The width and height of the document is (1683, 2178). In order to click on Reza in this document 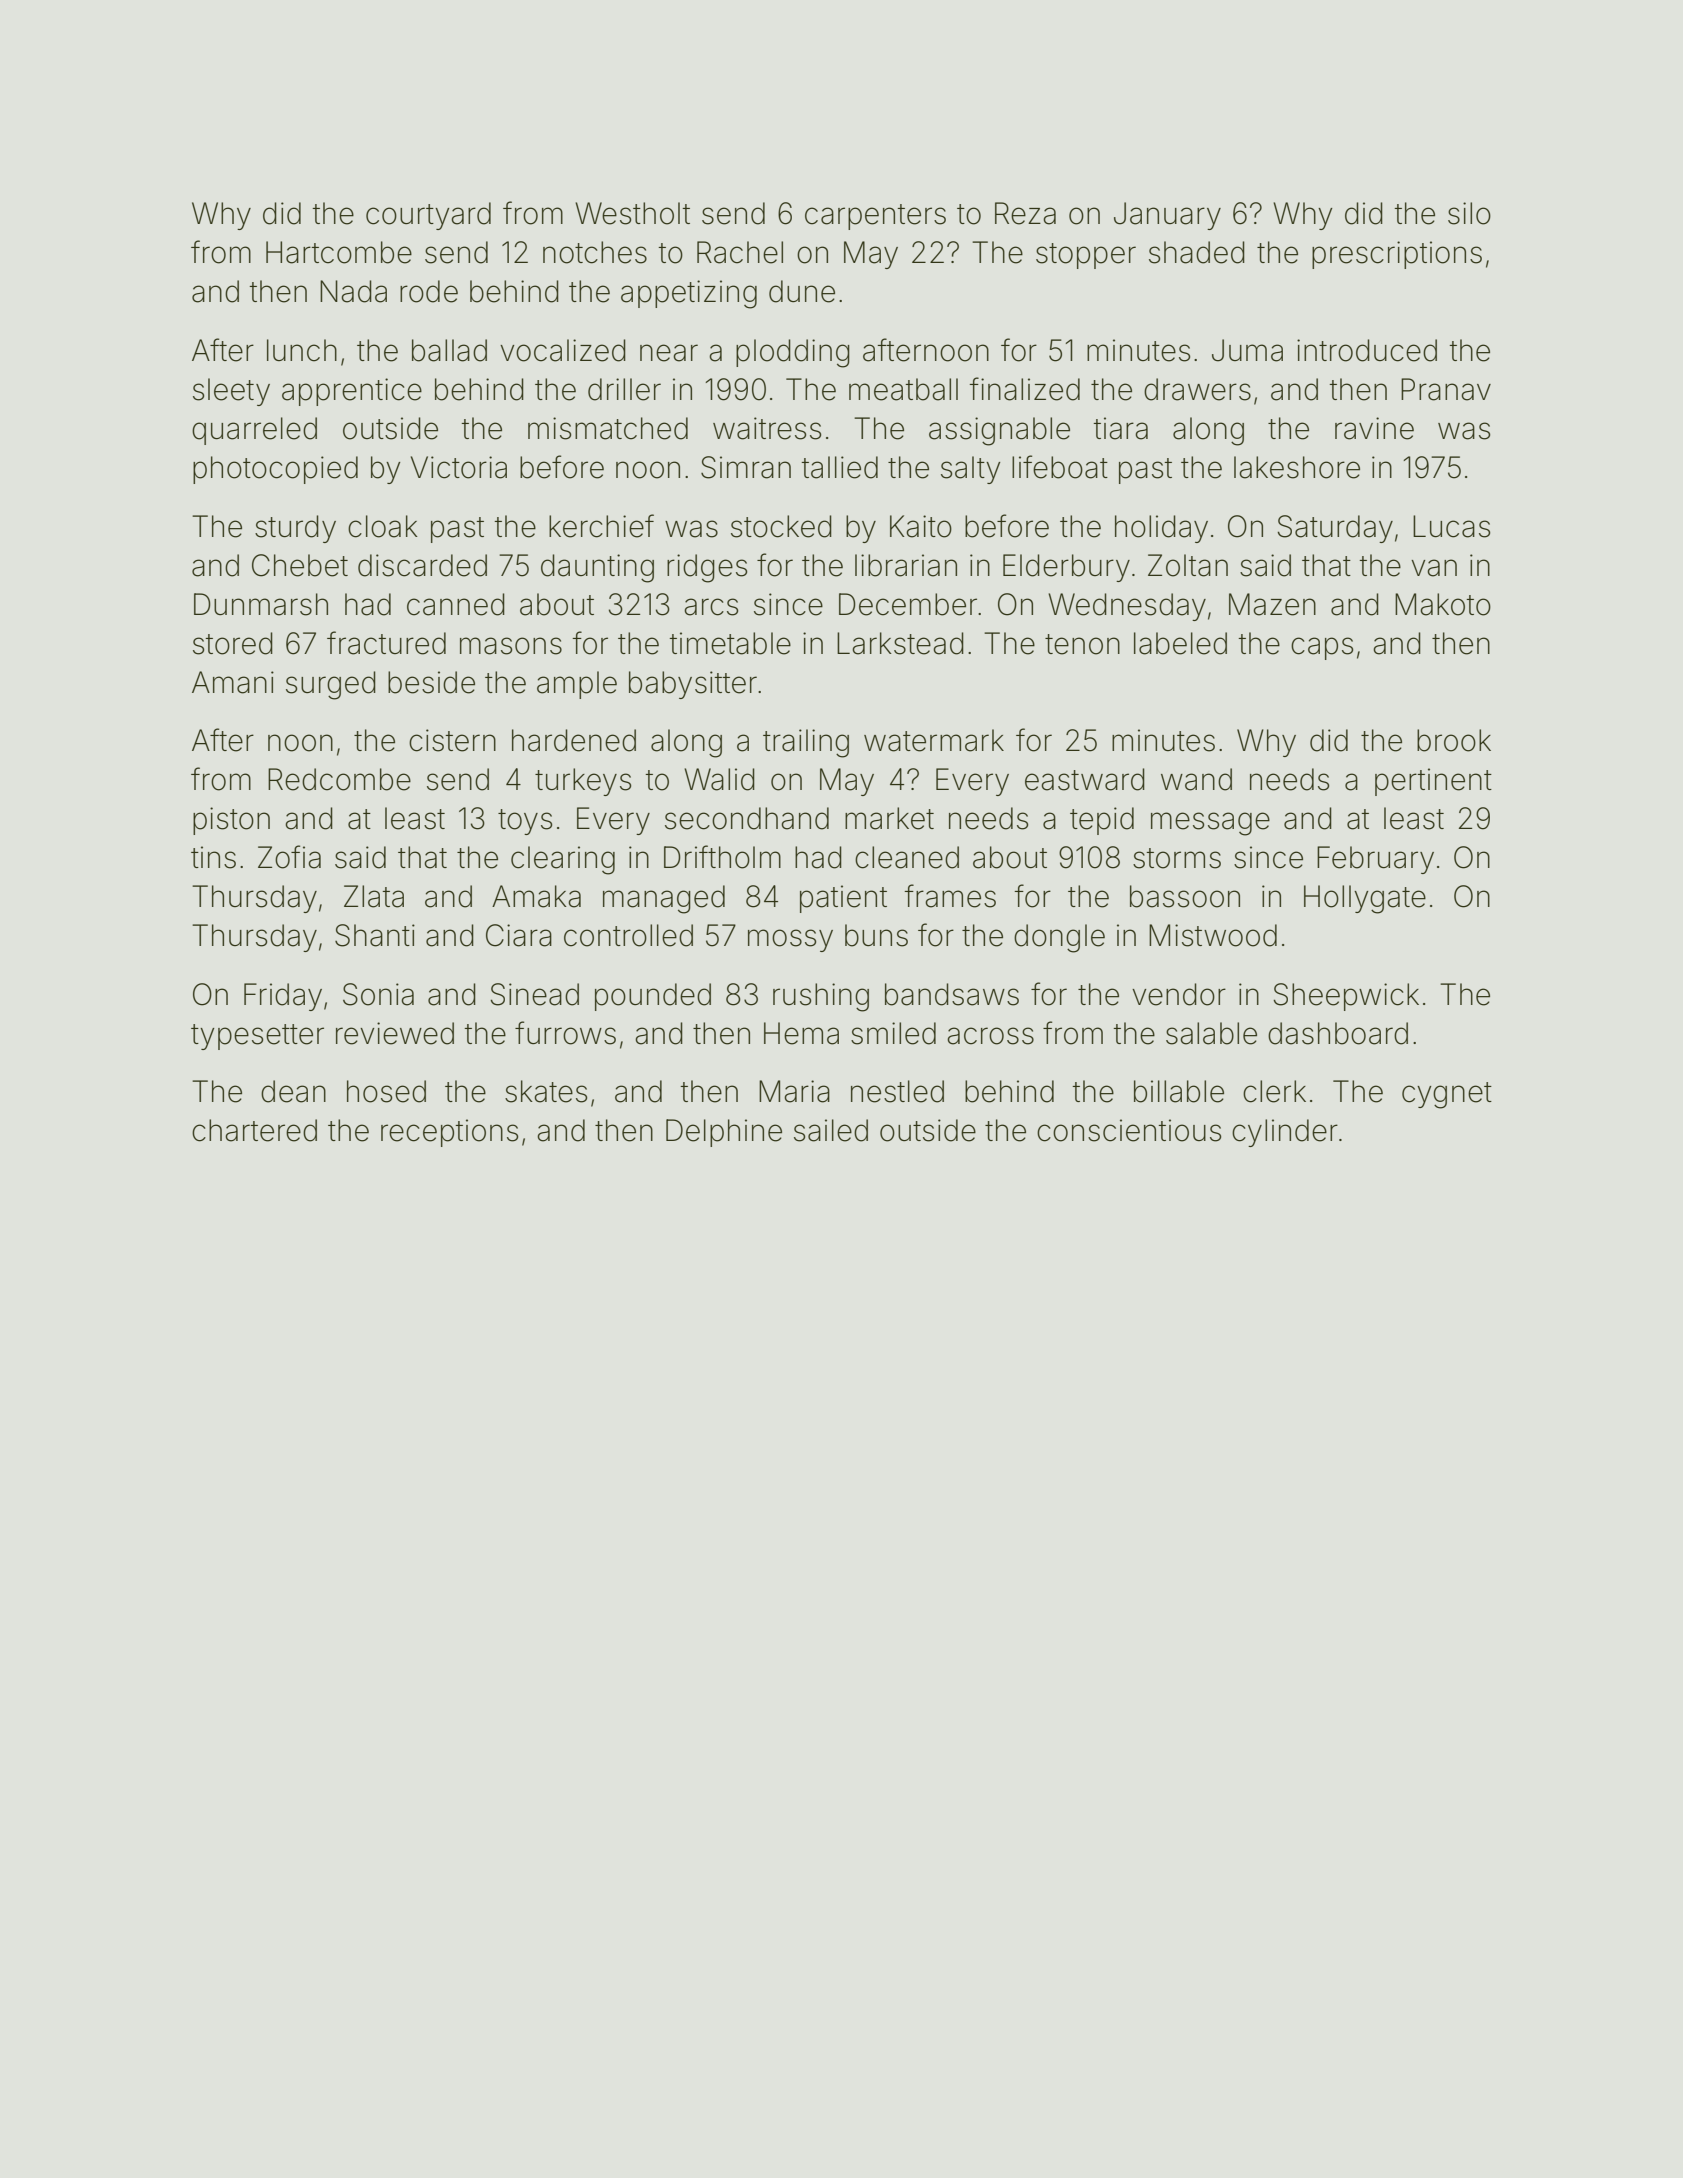, I will do `click(1025, 213)`.
